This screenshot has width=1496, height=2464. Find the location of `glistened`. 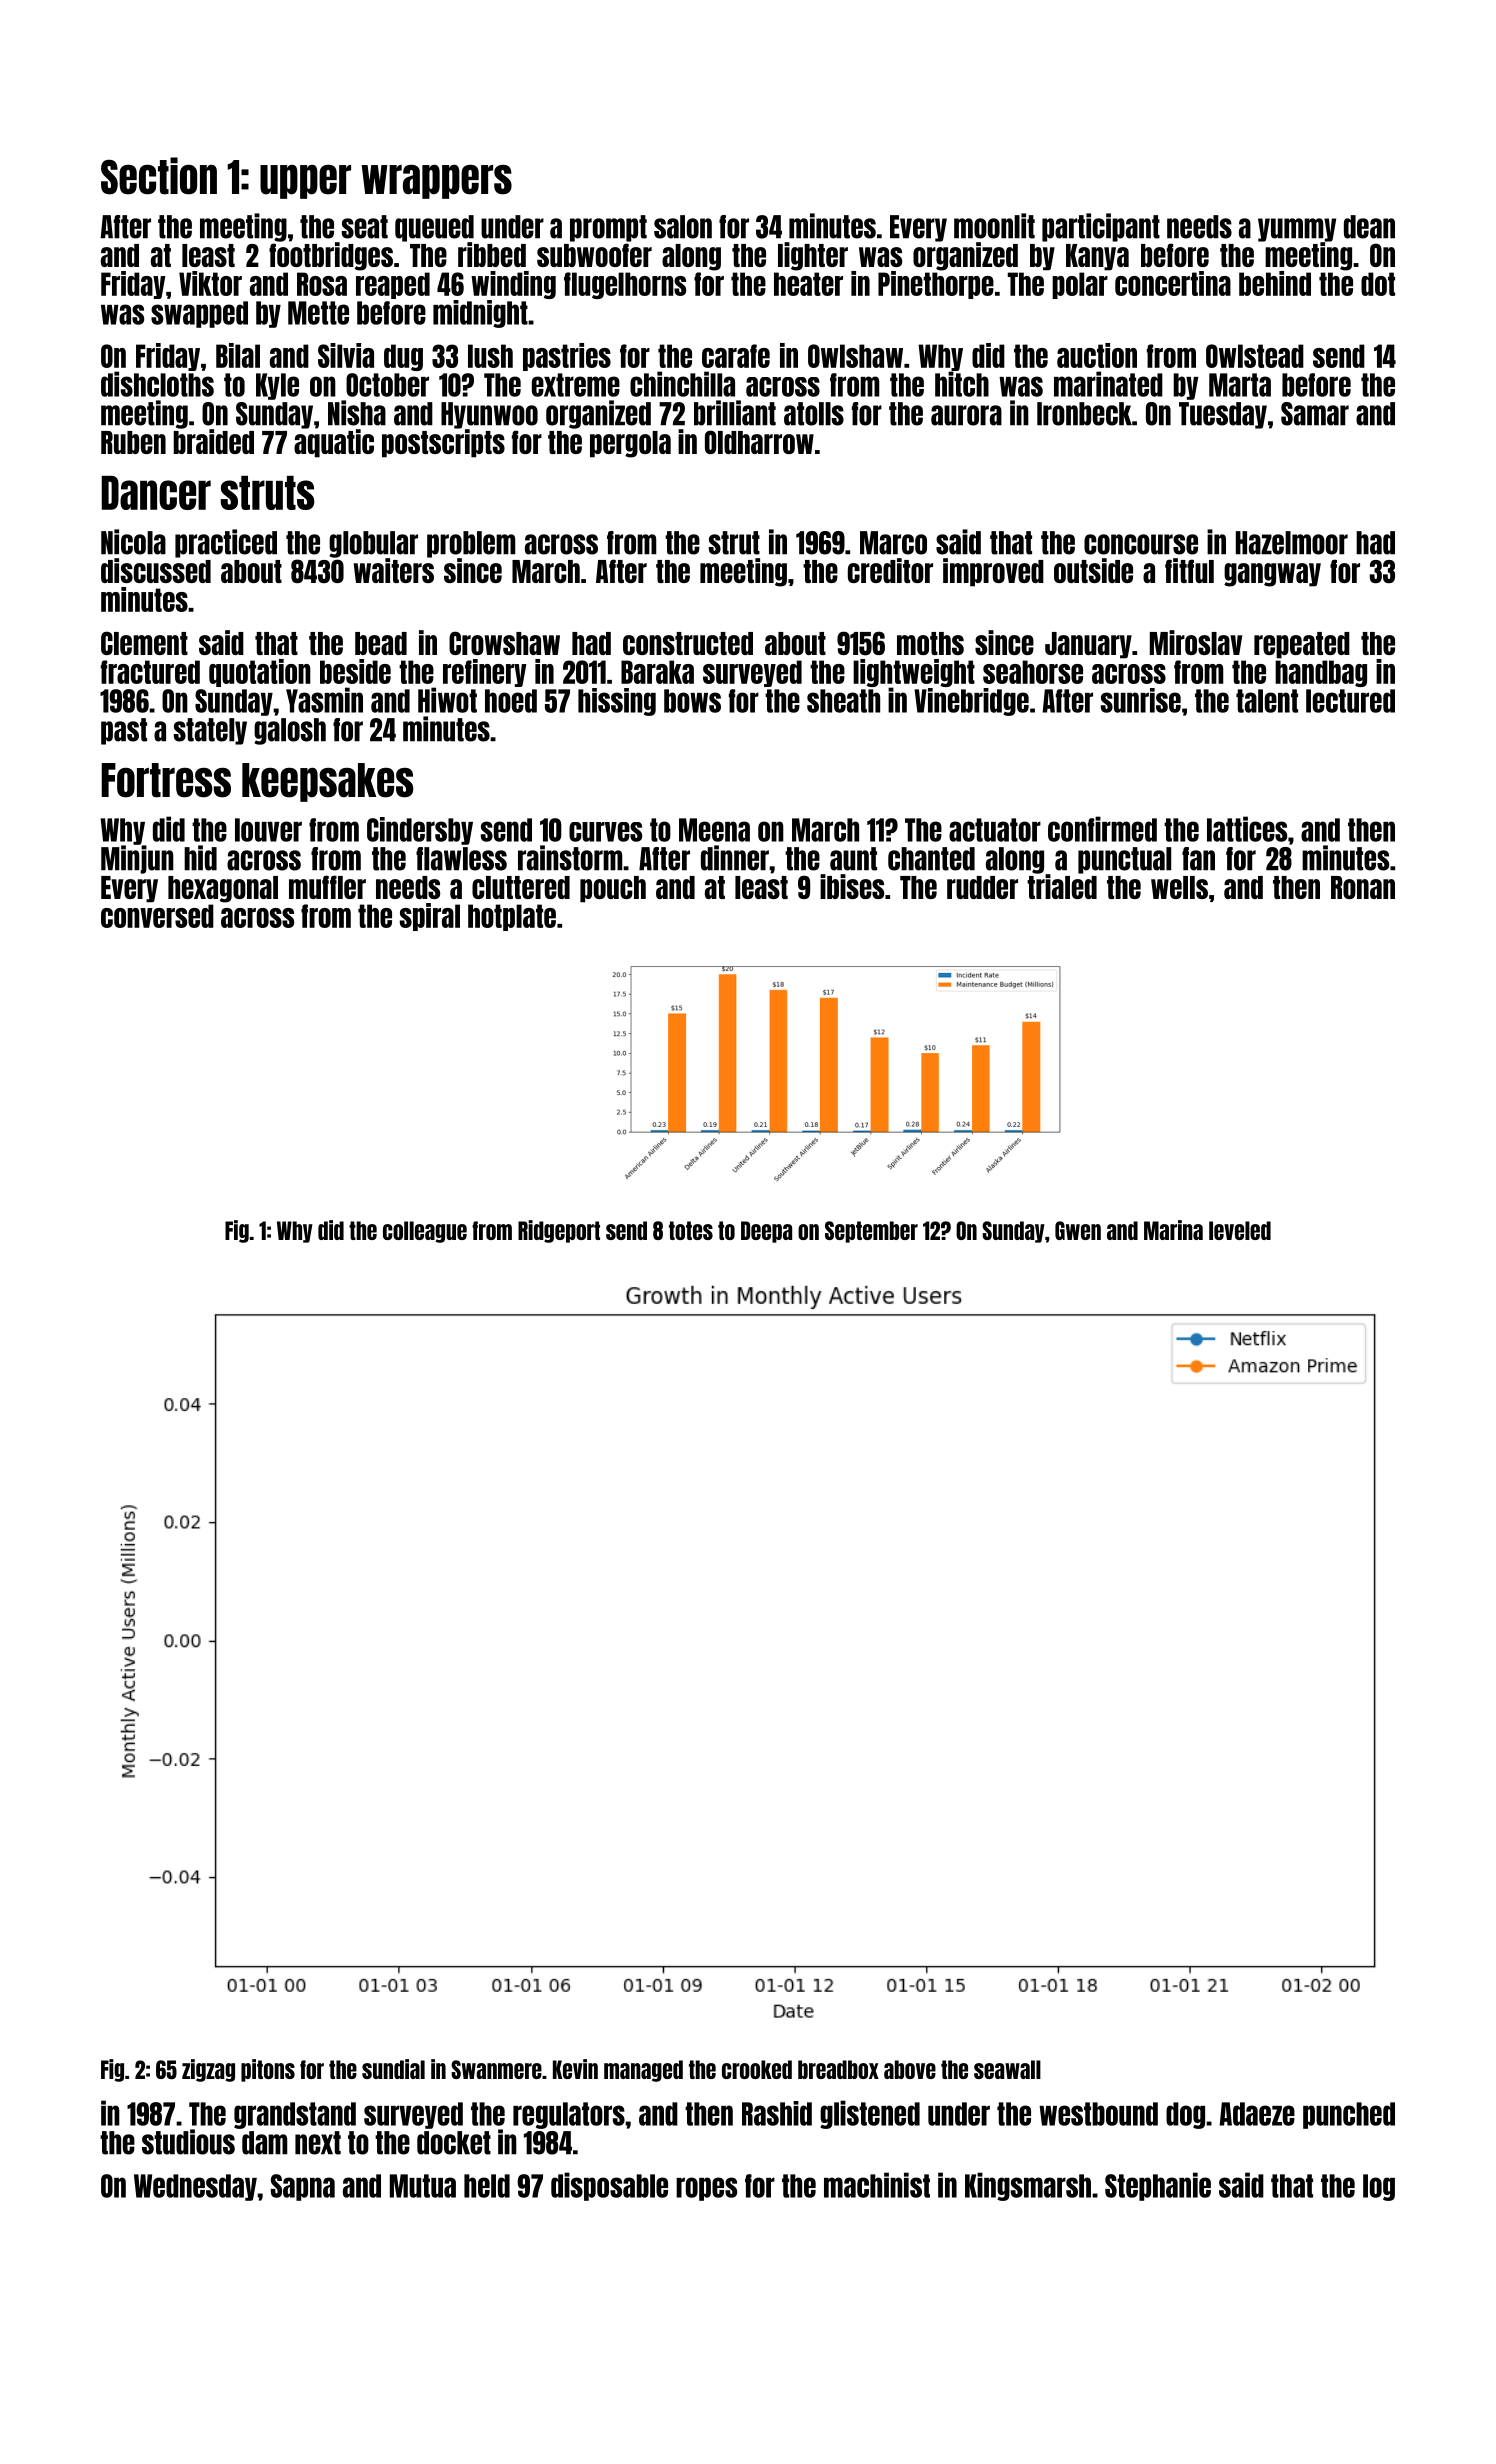

glistened is located at coordinates (870, 2114).
